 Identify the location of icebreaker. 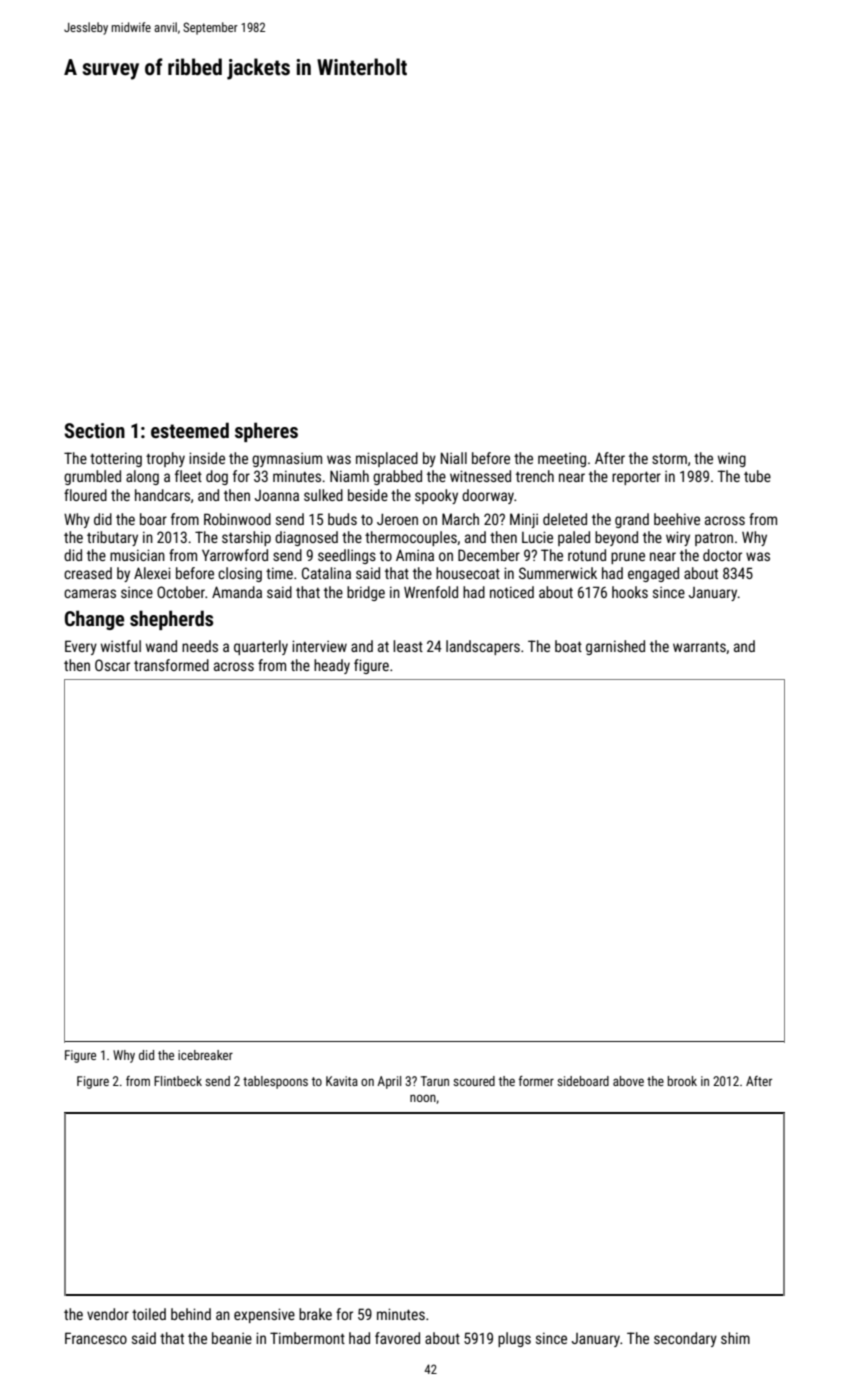
(205, 1055).
